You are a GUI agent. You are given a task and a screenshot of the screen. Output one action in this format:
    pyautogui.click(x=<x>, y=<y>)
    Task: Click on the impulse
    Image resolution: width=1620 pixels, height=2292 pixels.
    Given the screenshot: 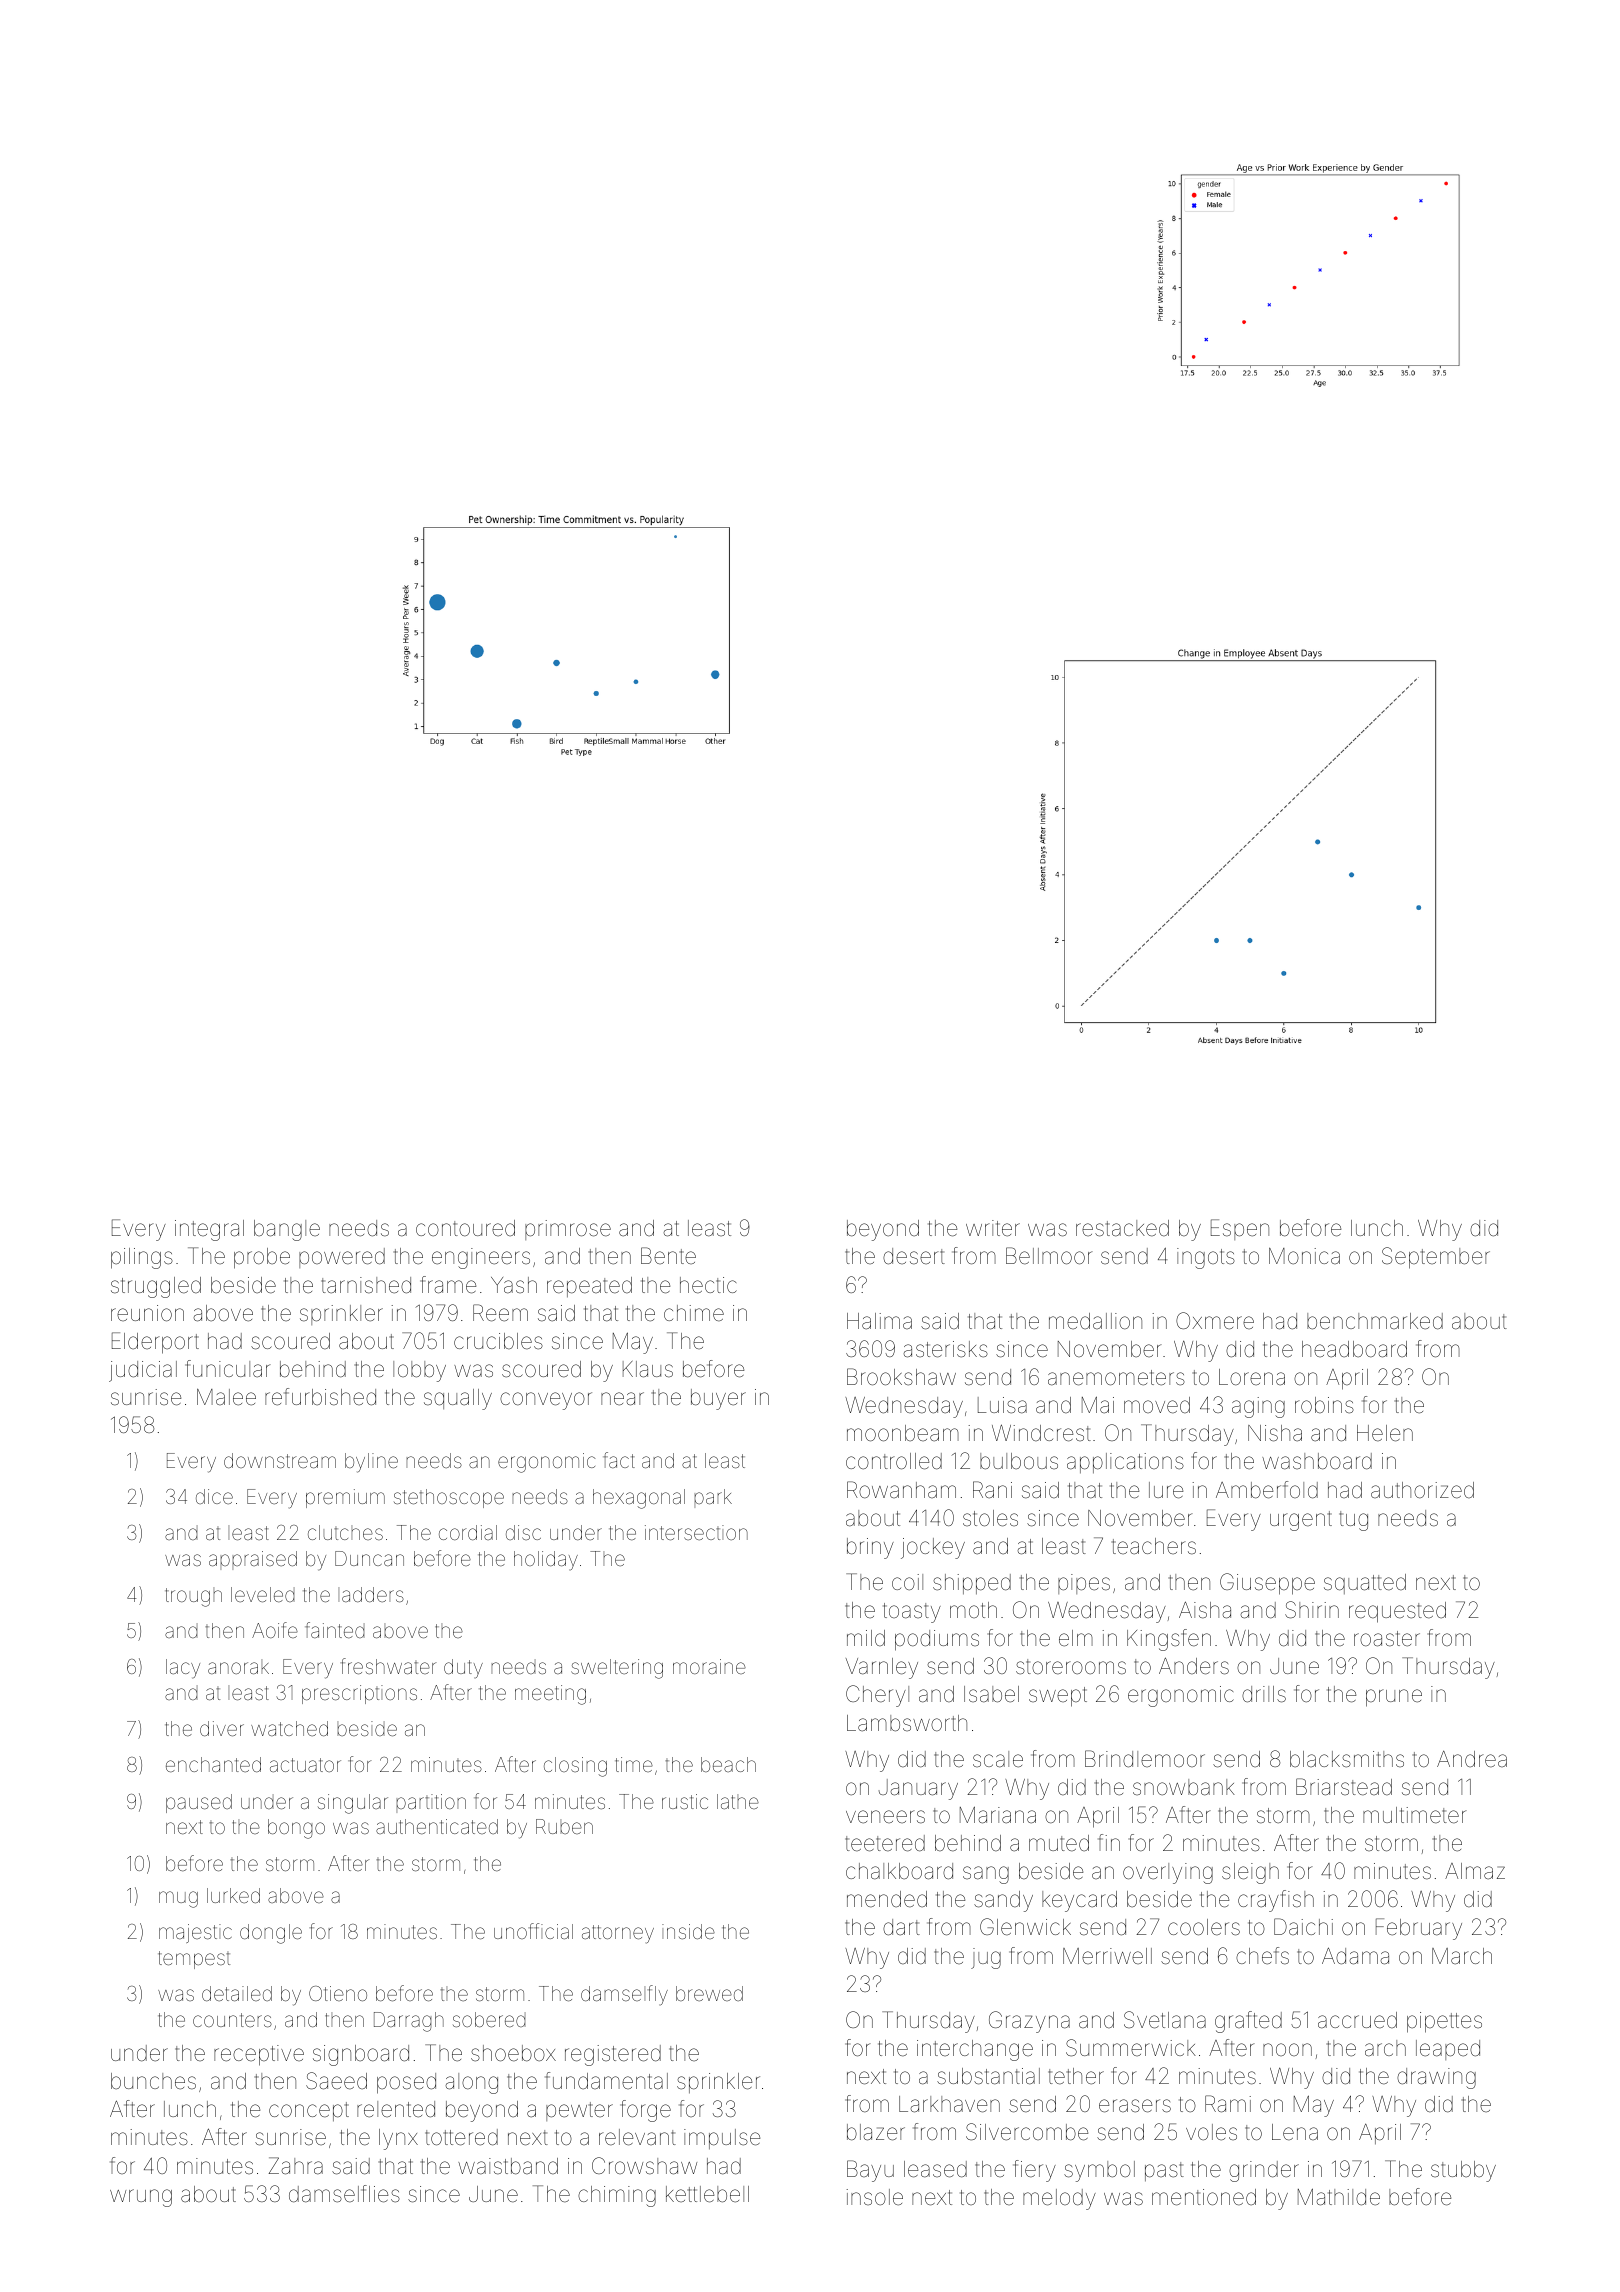 What is the action you would take?
    pyautogui.click(x=722, y=2139)
